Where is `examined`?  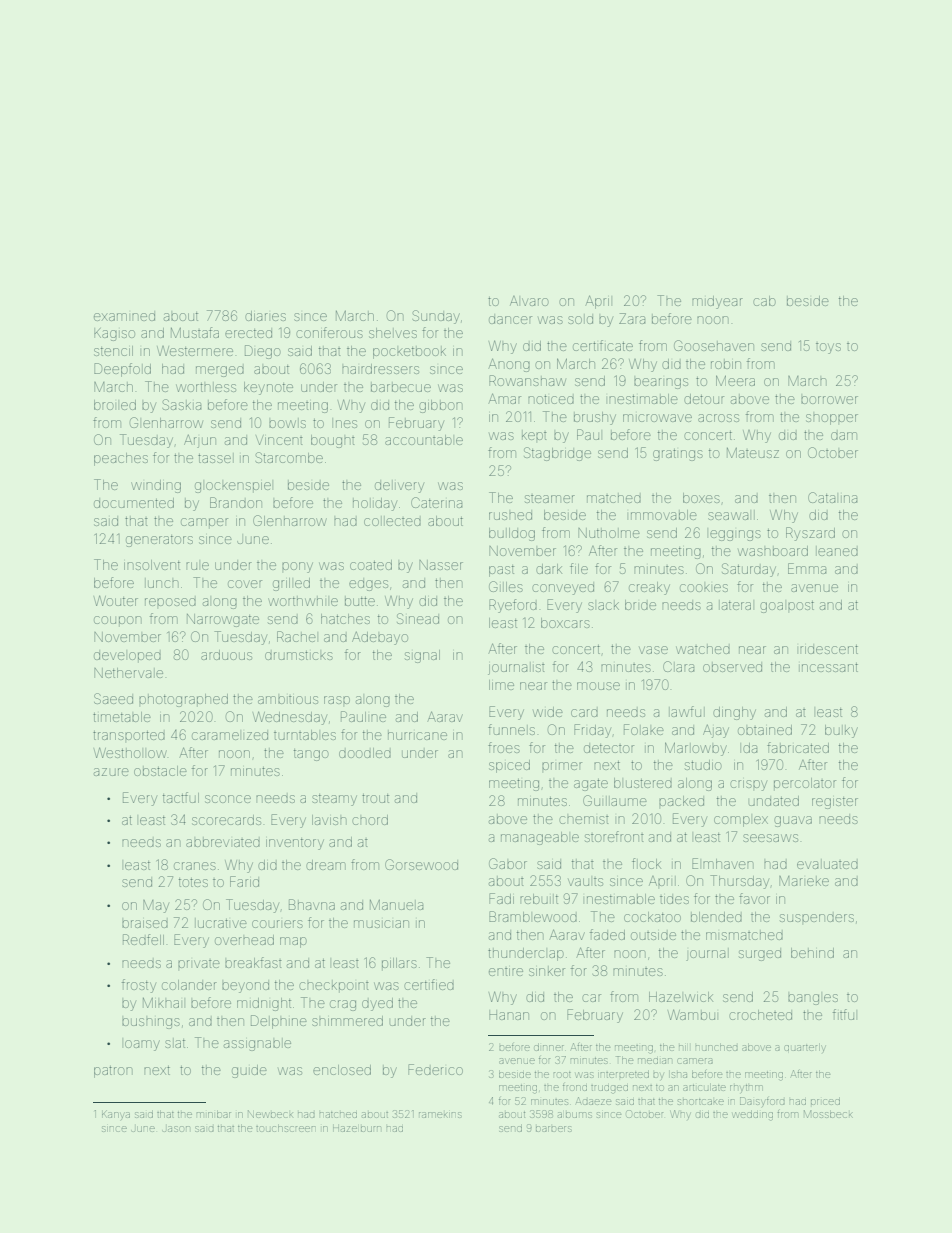
examined is located at coordinates (124, 316).
